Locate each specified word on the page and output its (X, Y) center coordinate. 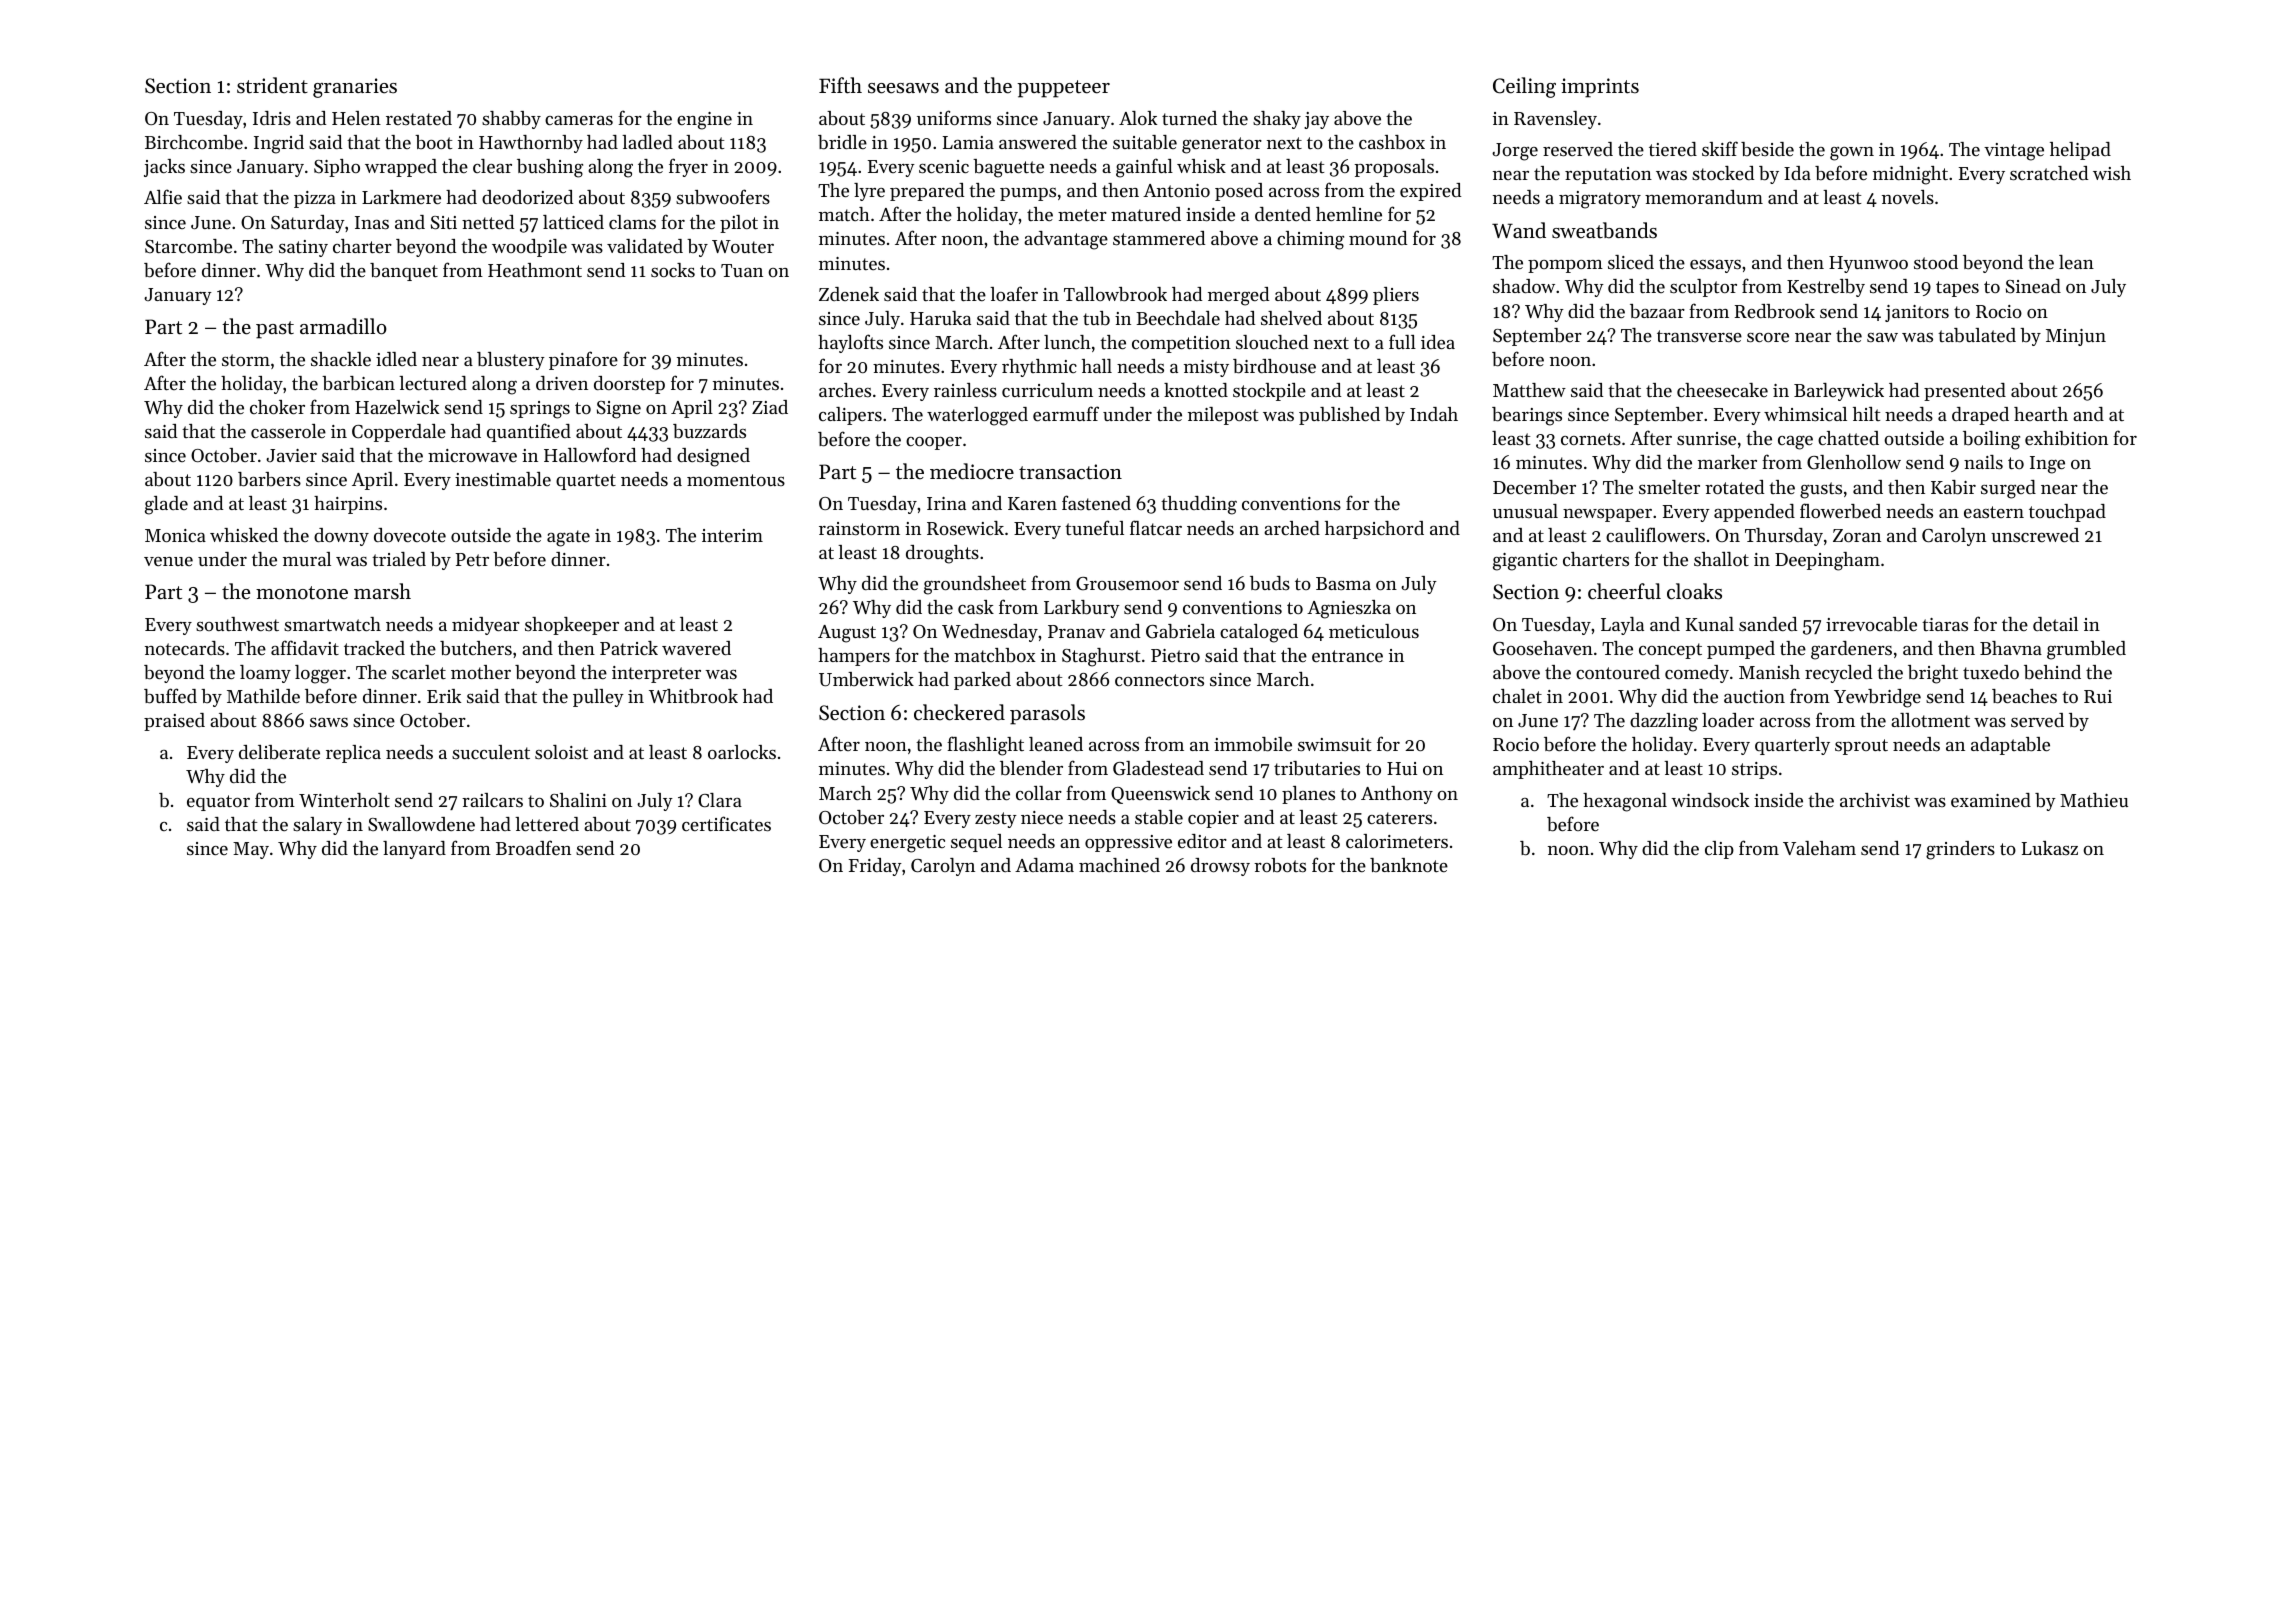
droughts (942, 554)
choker (277, 407)
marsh (382, 591)
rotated (1734, 487)
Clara (720, 800)
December (1534, 487)
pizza (315, 199)
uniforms (954, 117)
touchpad (2067, 513)
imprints (1600, 88)
